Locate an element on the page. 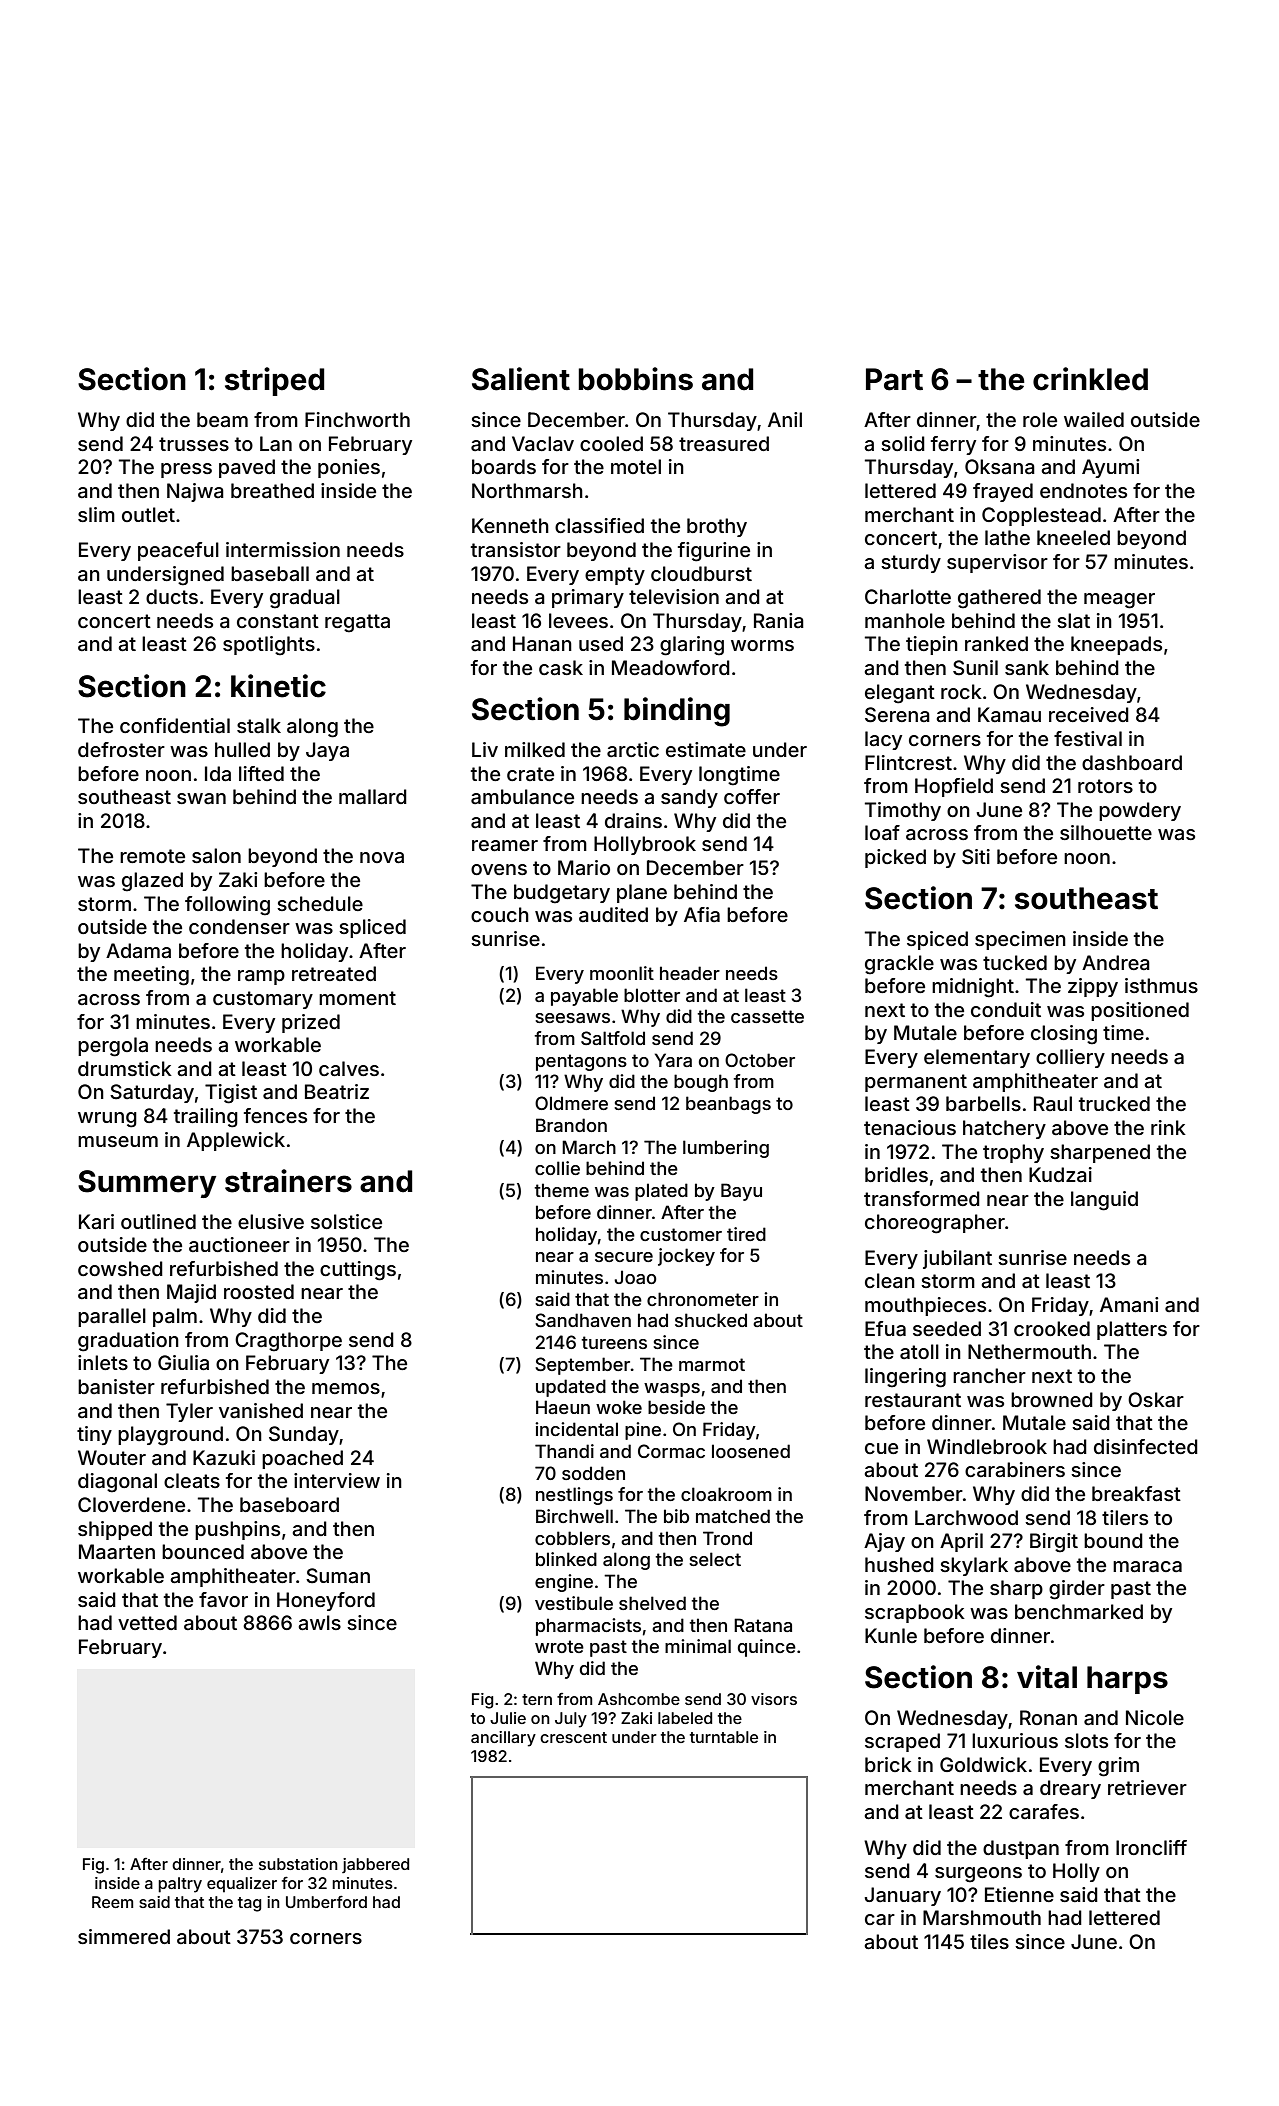  tiles is located at coordinates (989, 1941).
